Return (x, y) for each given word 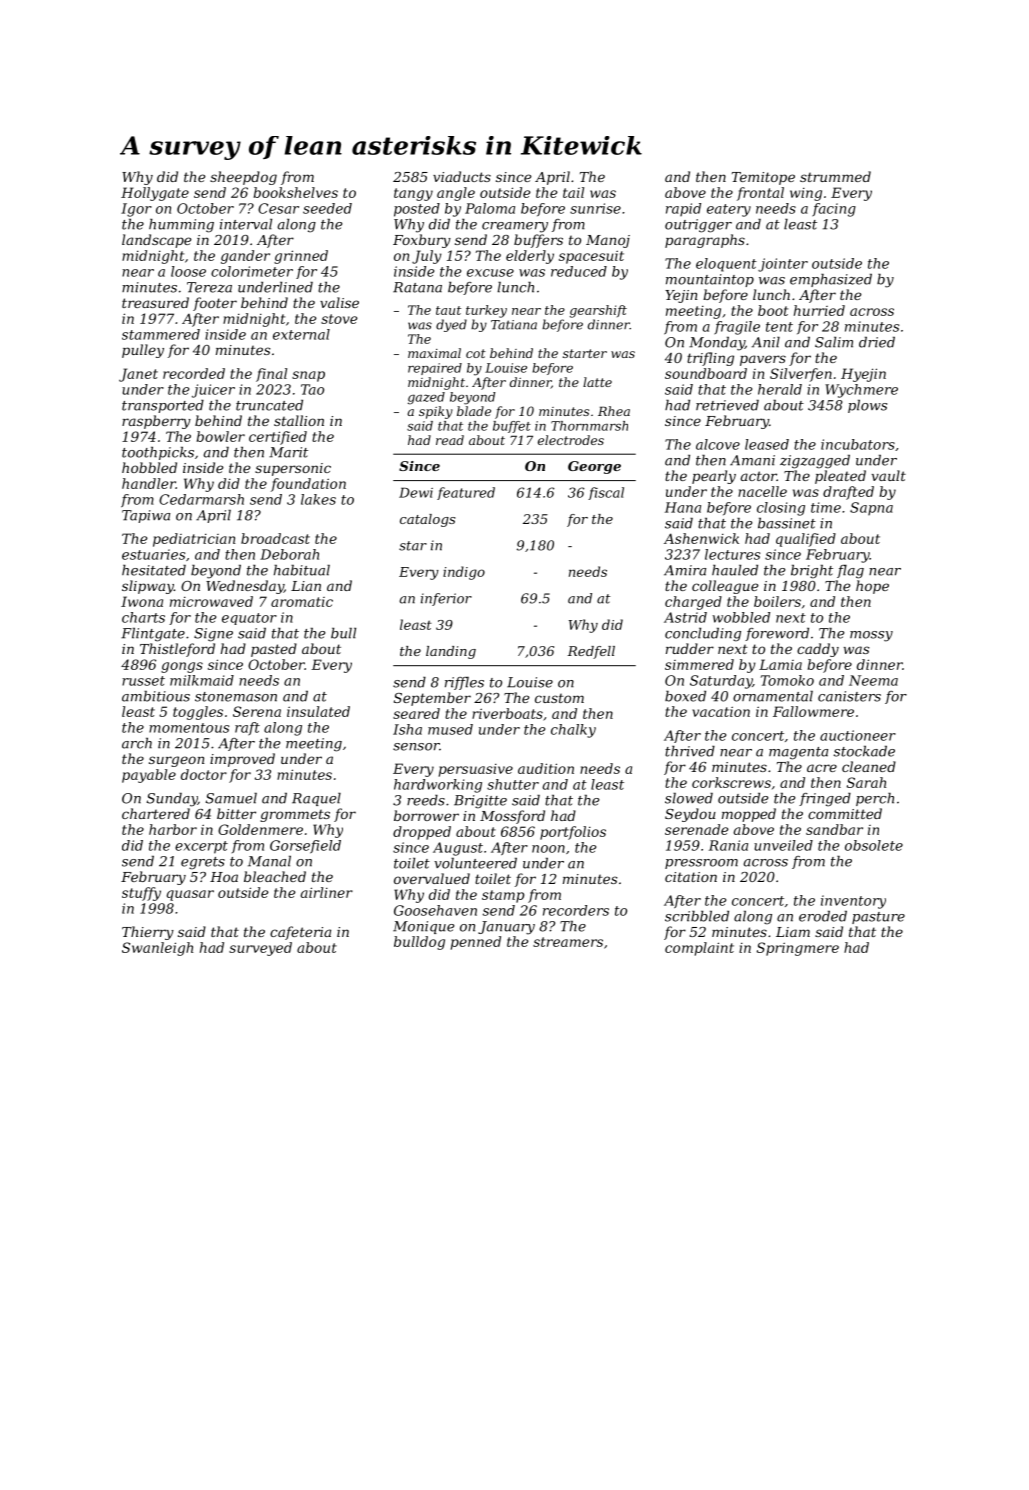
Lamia (780, 664)
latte (597, 382)
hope (872, 587)
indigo (464, 573)
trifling (710, 359)
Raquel (316, 799)
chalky (573, 731)
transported (163, 406)
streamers (568, 942)
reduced (579, 271)
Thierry (148, 933)
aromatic (302, 602)
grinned (301, 257)
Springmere (798, 949)
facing (834, 210)
